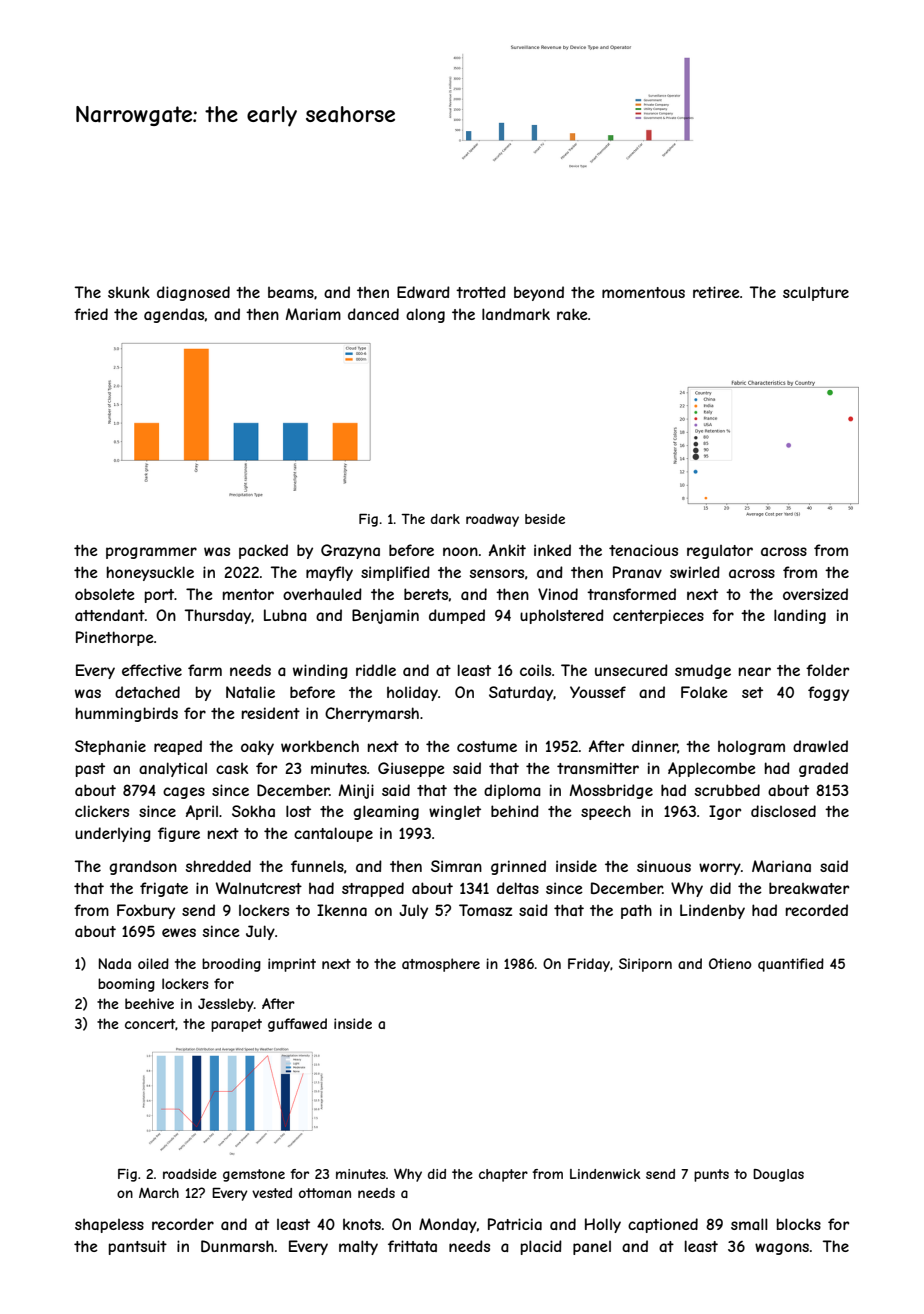 The image size is (924, 1314). What do you see at coordinates (110, 747) in the screenshot?
I see `Stephanie` at bounding box center [110, 747].
